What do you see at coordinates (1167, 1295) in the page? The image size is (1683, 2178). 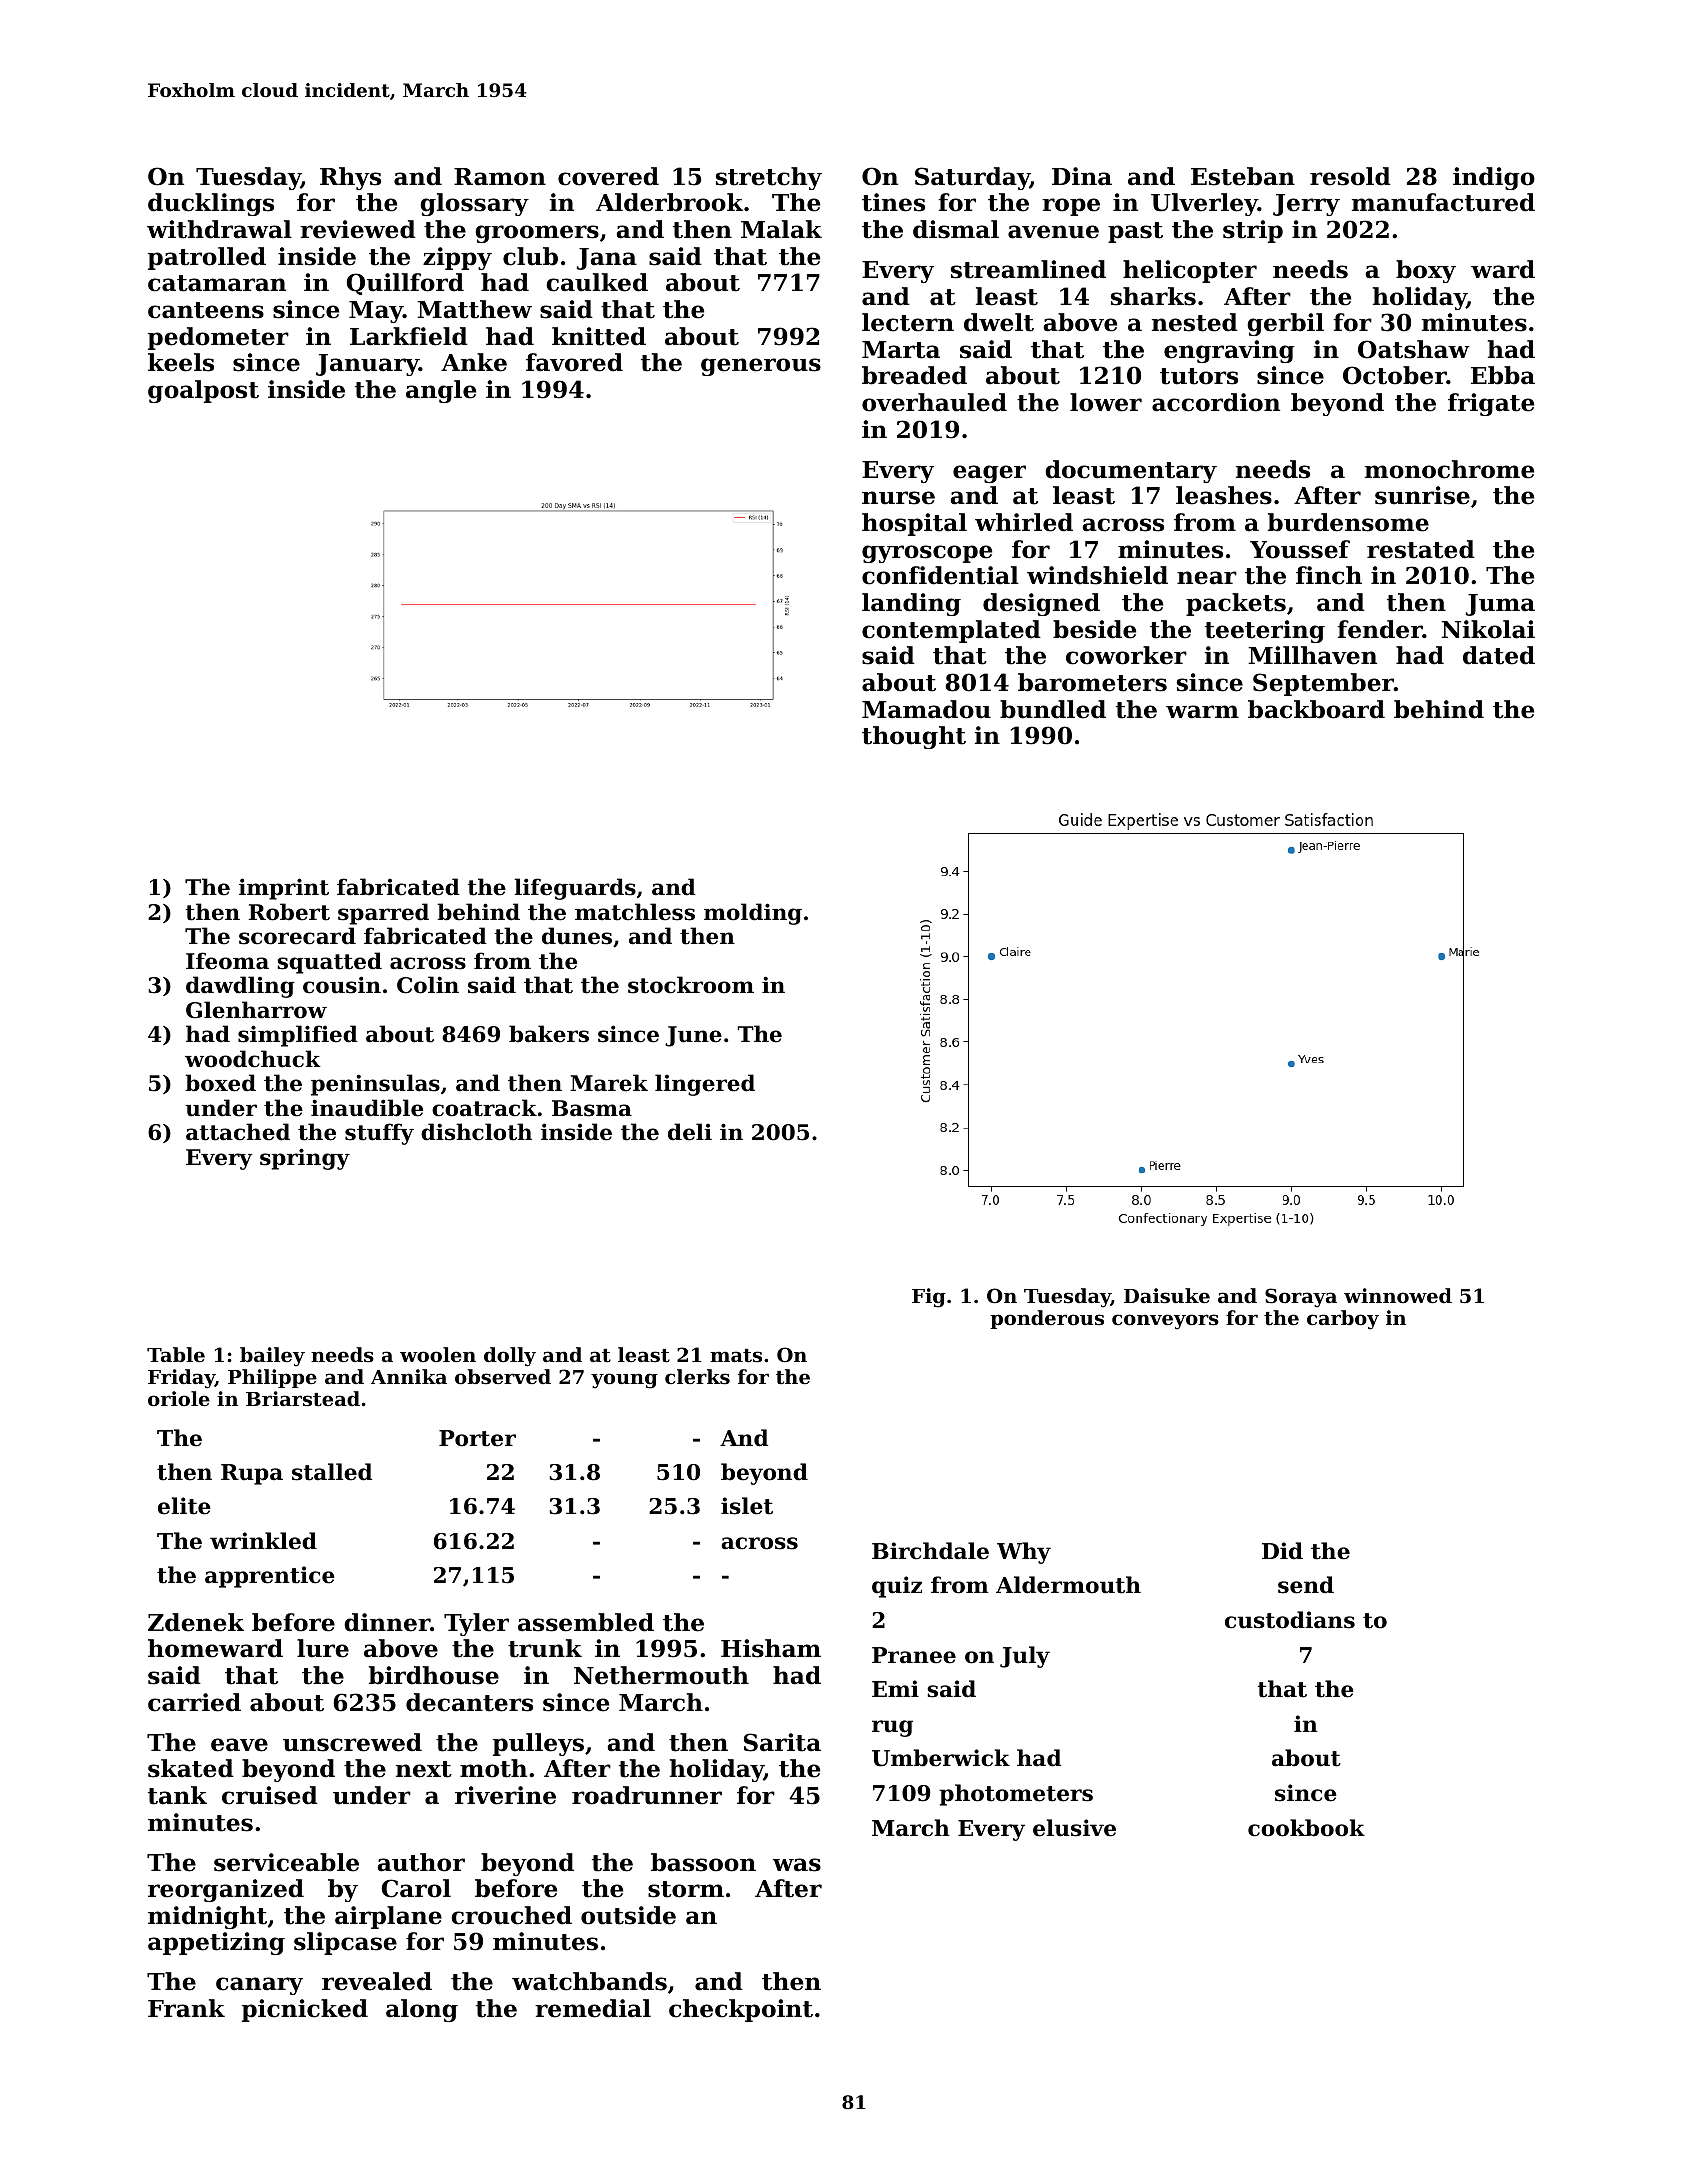 I see `Daisuke` at bounding box center [1167, 1295].
